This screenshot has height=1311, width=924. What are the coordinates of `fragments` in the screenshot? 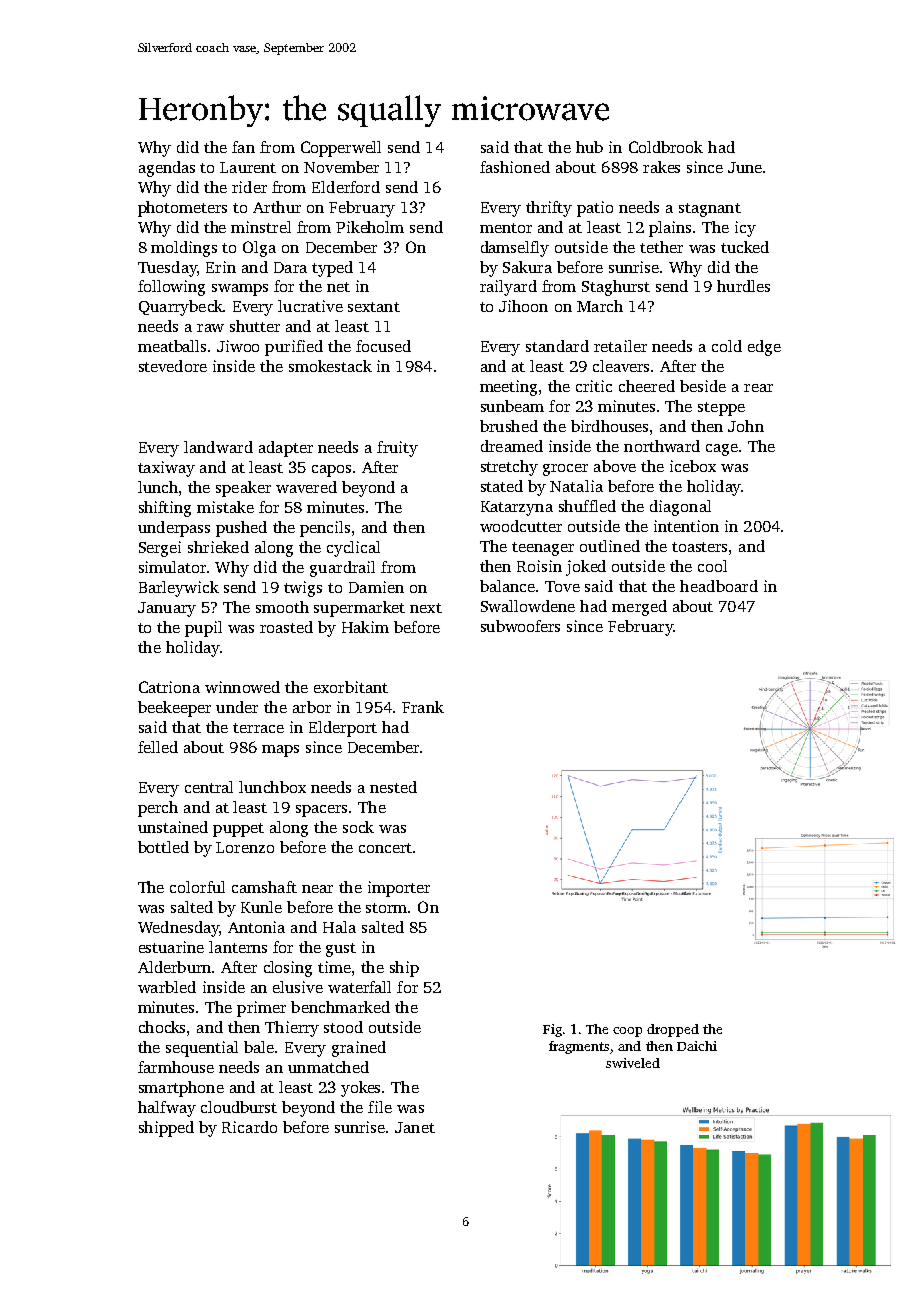 It's located at (579, 1047).
